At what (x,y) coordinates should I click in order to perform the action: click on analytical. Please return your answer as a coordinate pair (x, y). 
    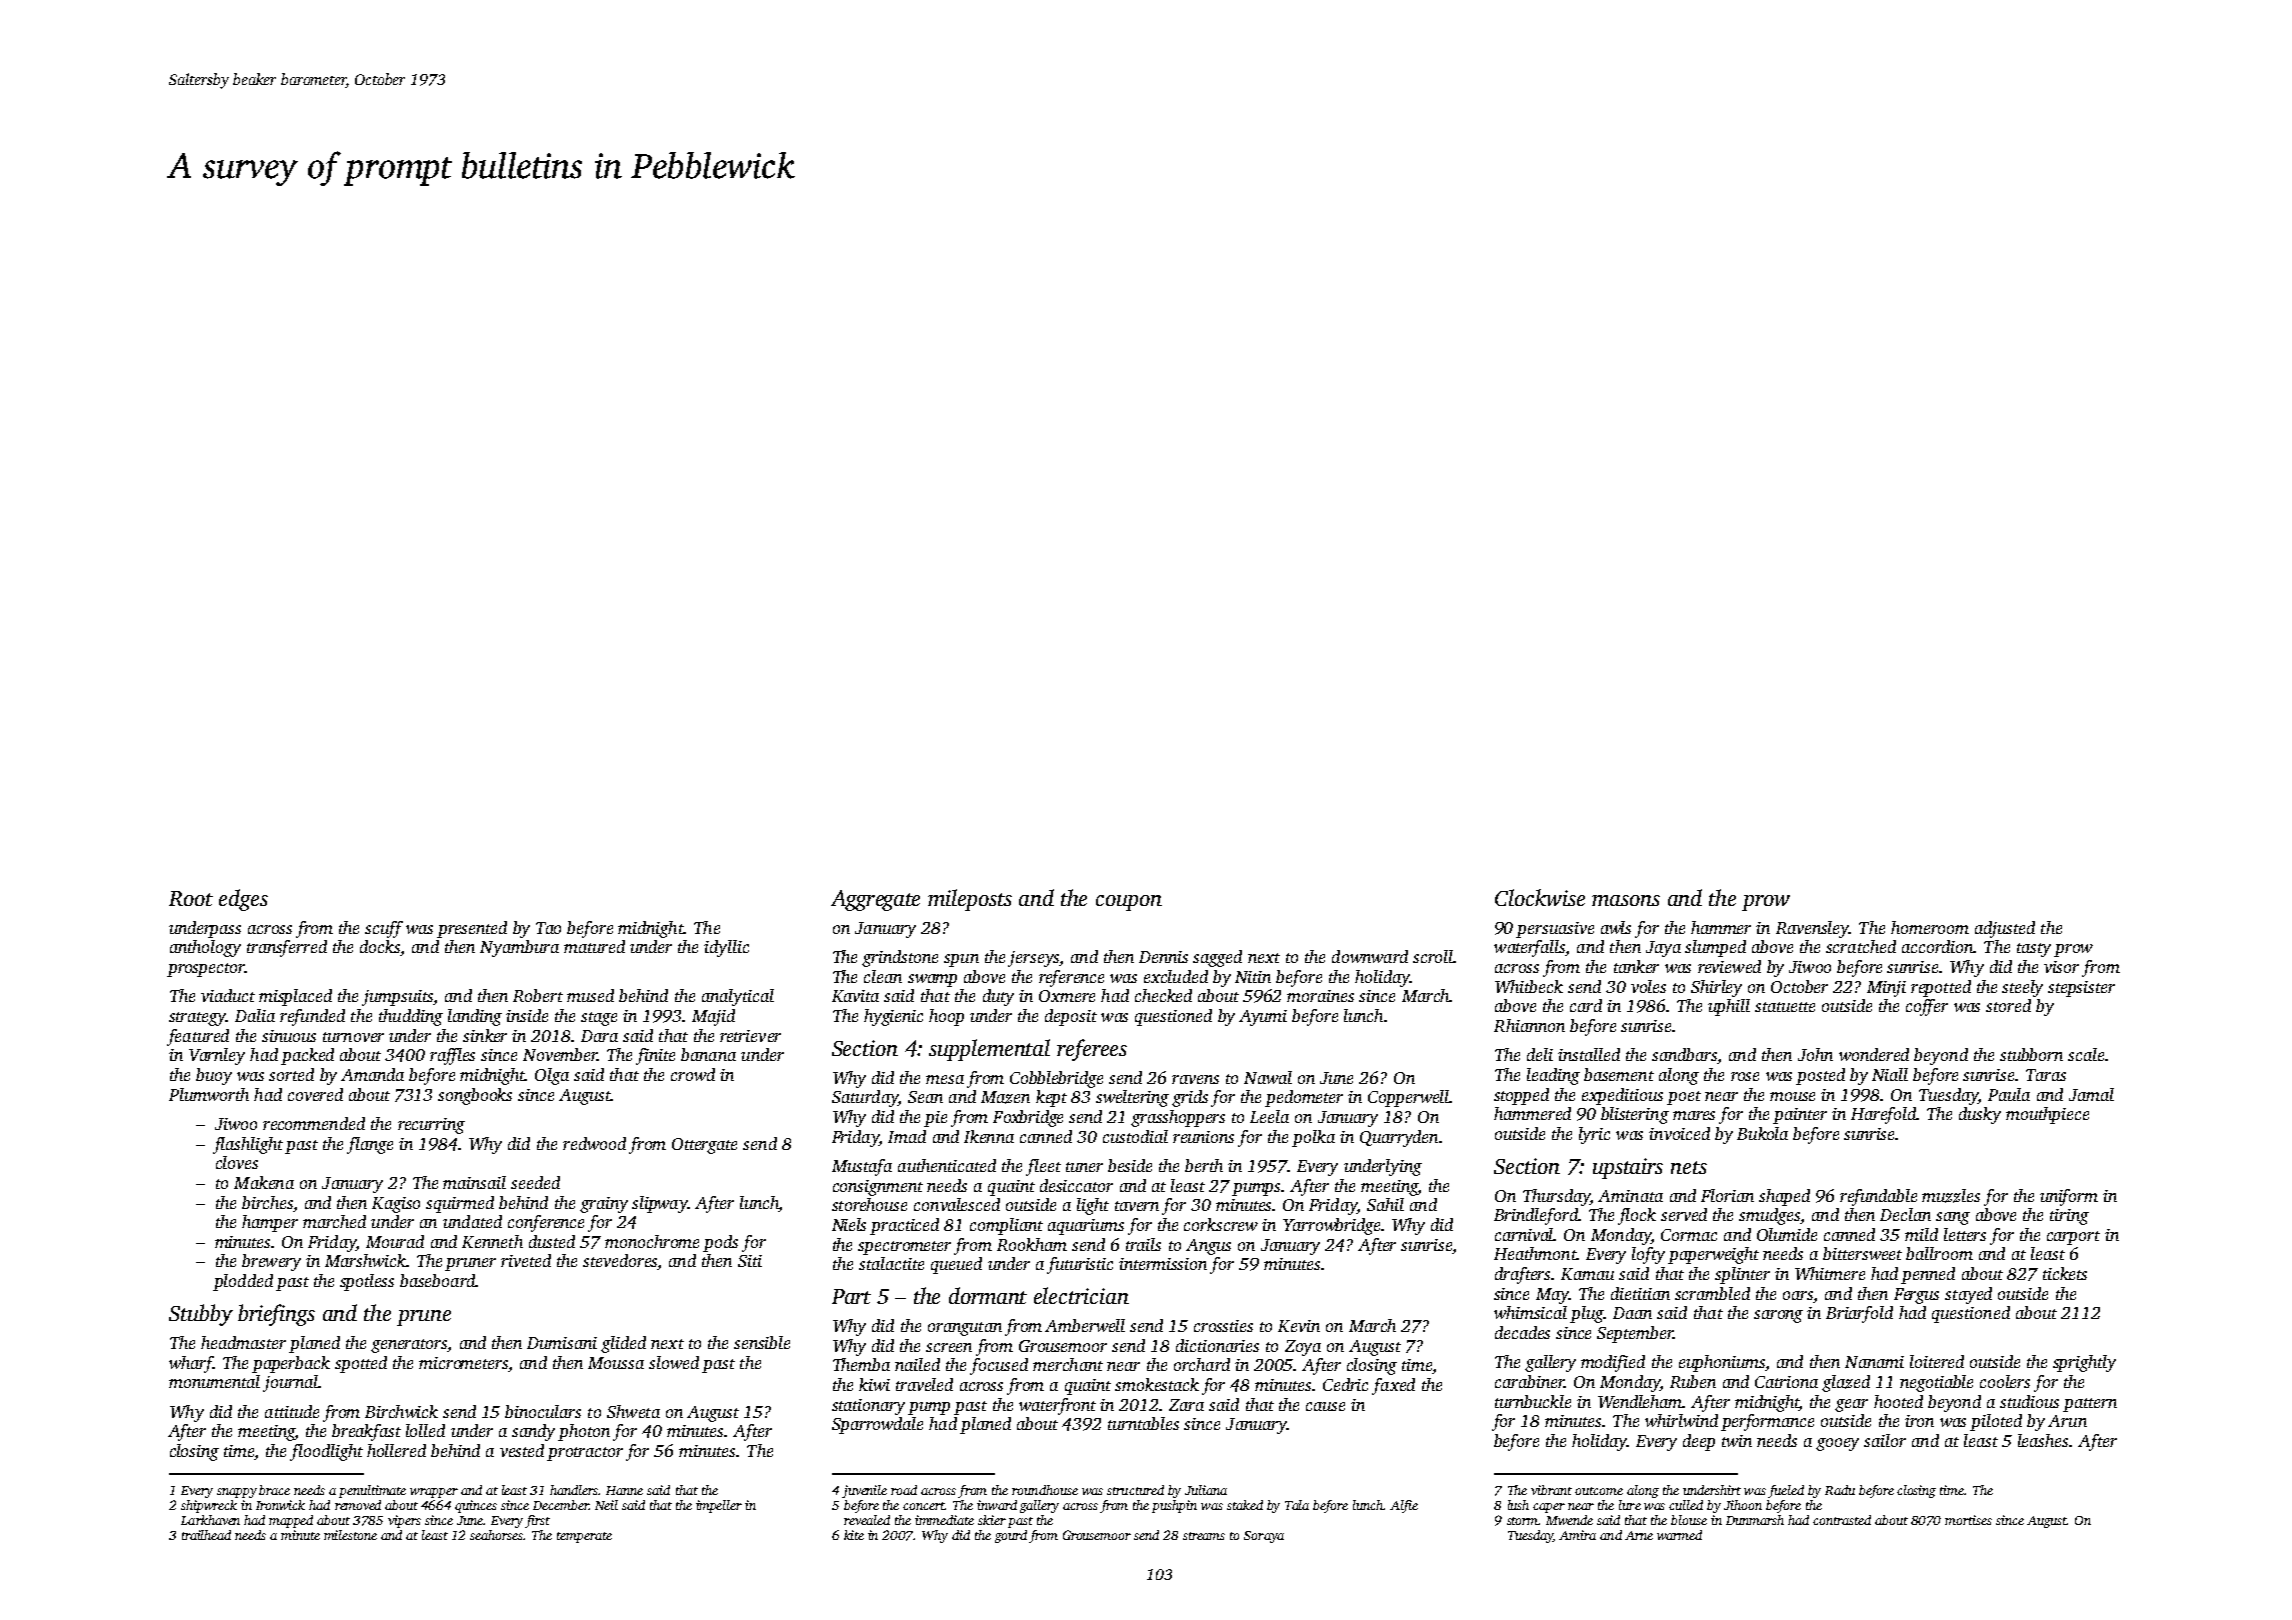
    Looking at the image, I should click on (738, 997).
